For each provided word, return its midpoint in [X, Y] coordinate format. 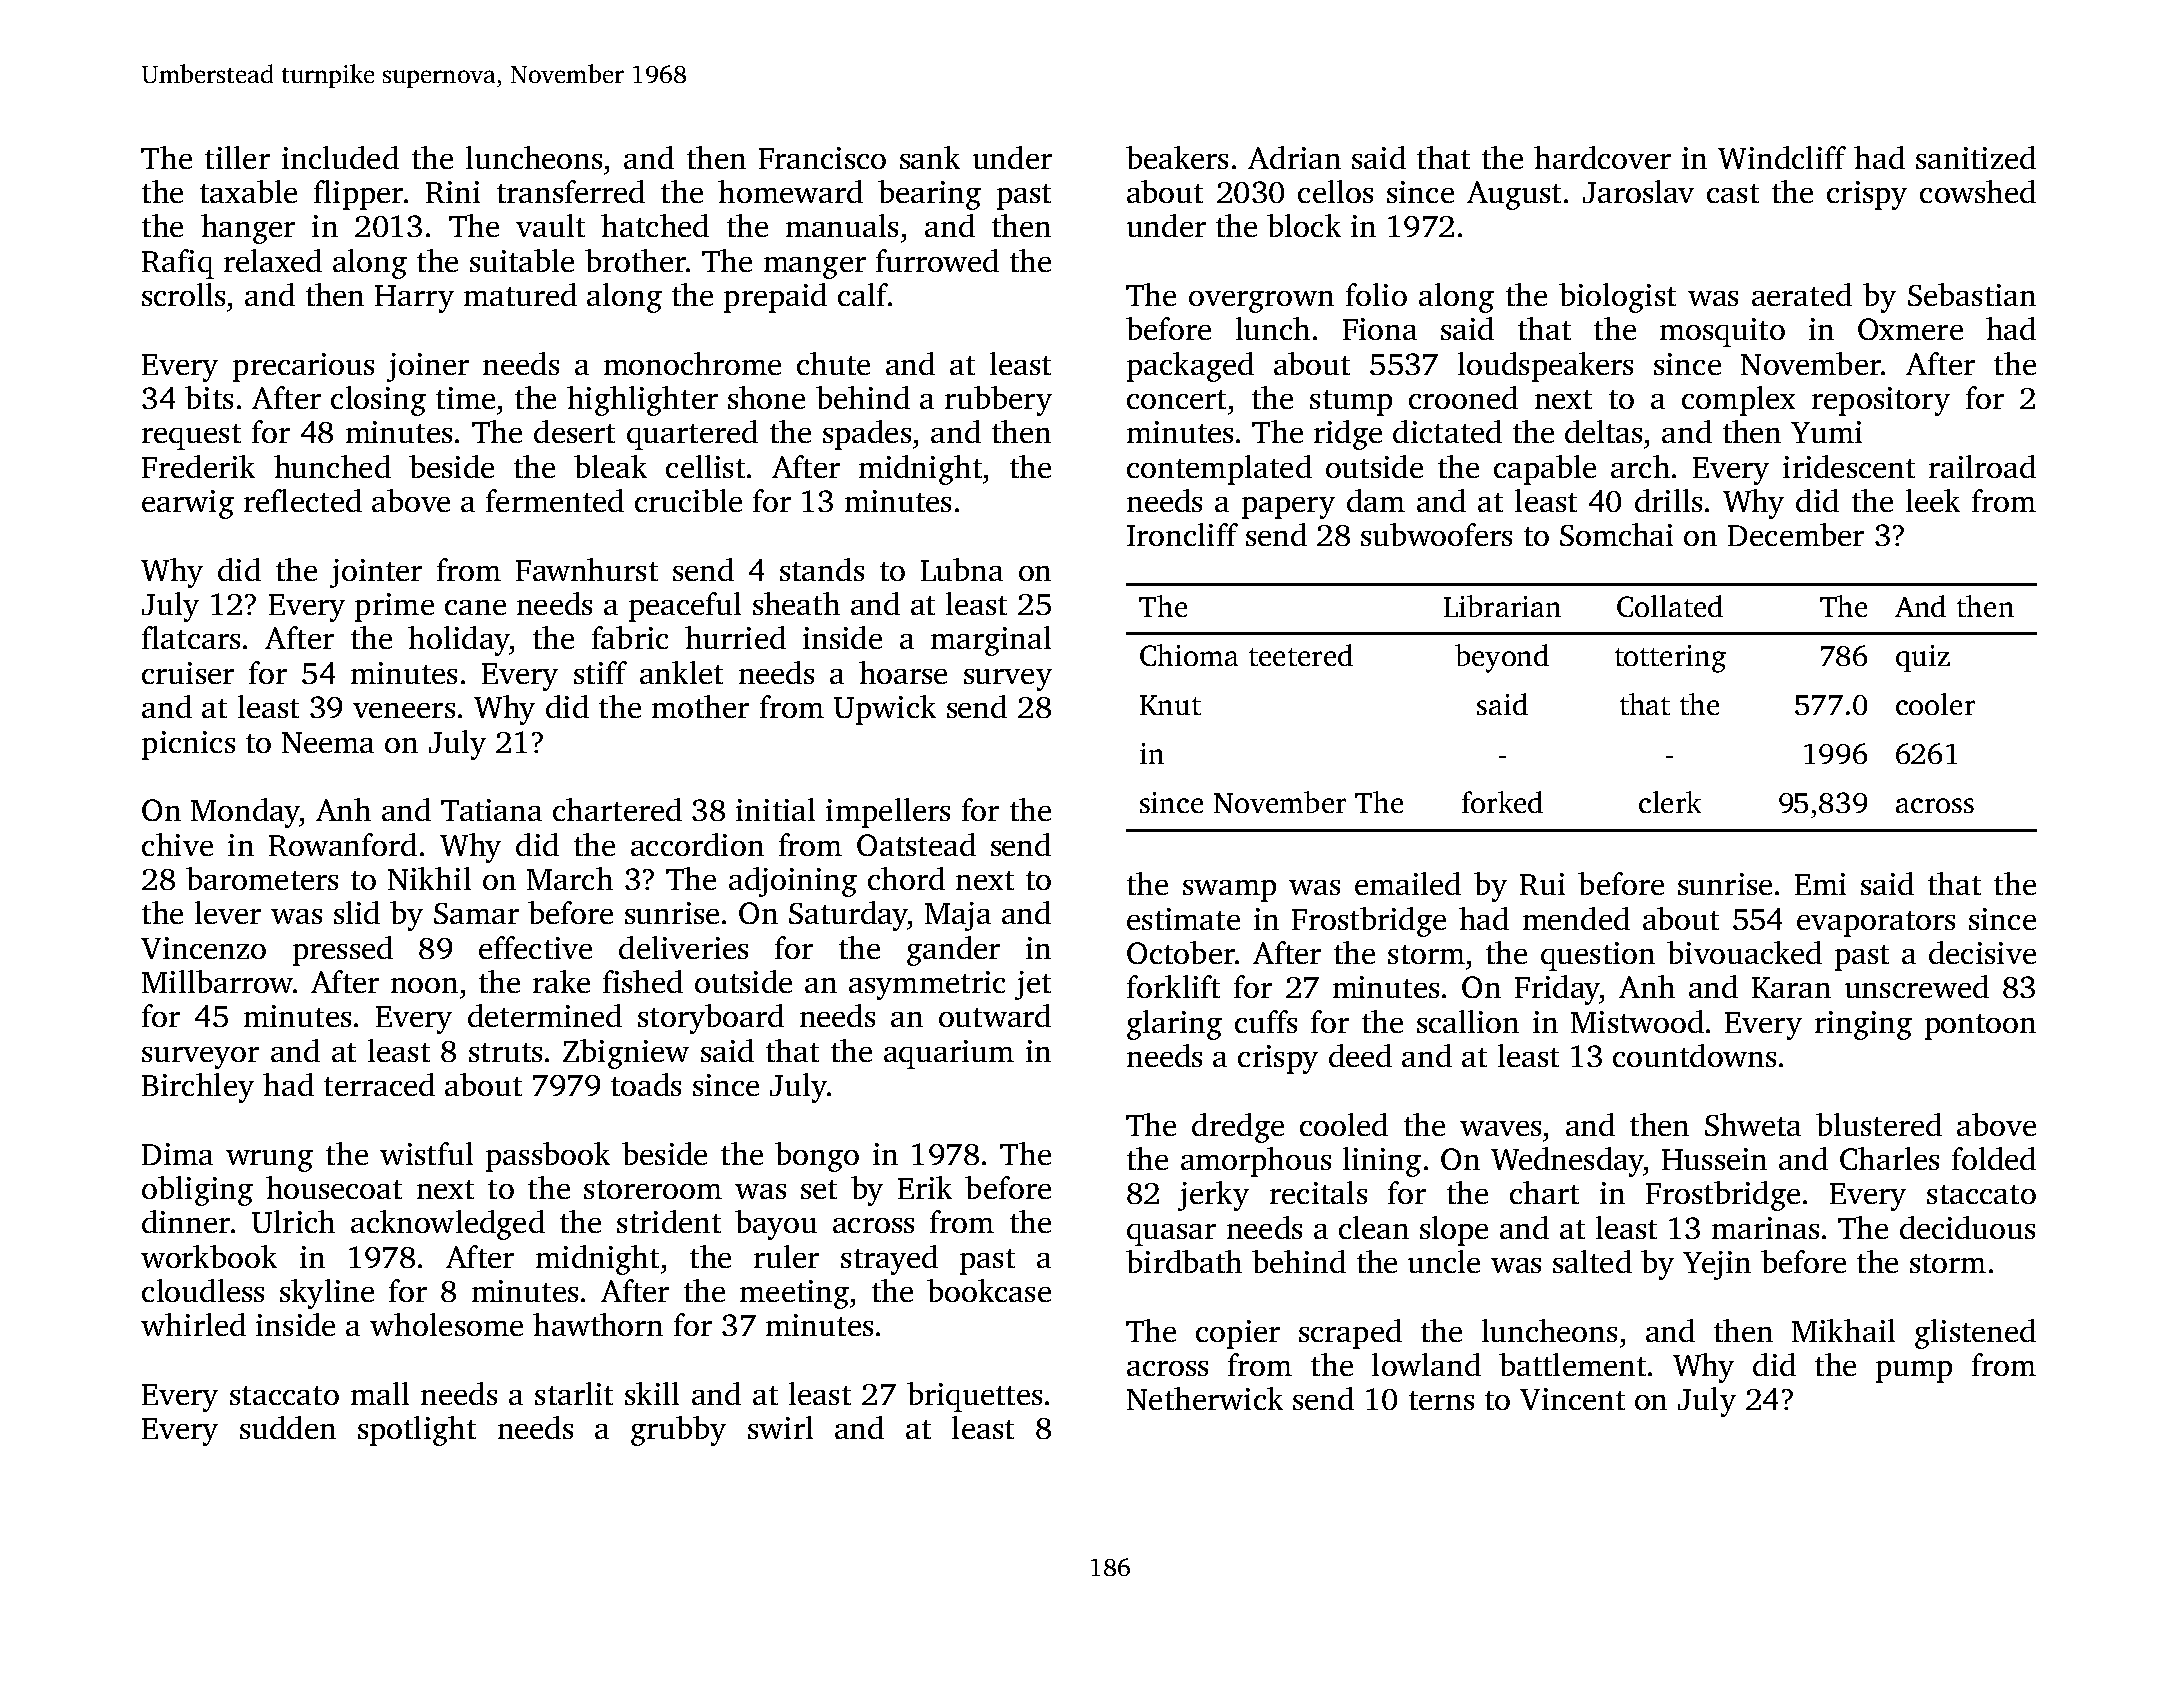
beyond [1502, 658]
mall [380, 1393]
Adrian [1294, 157]
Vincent [1572, 1399]
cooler [1935, 704]
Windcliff [1782, 157]
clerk [1670, 802]
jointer [376, 573]
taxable [248, 191]
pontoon [1980, 1027]
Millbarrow [217, 981]
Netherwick [1205, 1398]
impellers [888, 813]
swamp [1229, 891]
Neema [328, 742]
